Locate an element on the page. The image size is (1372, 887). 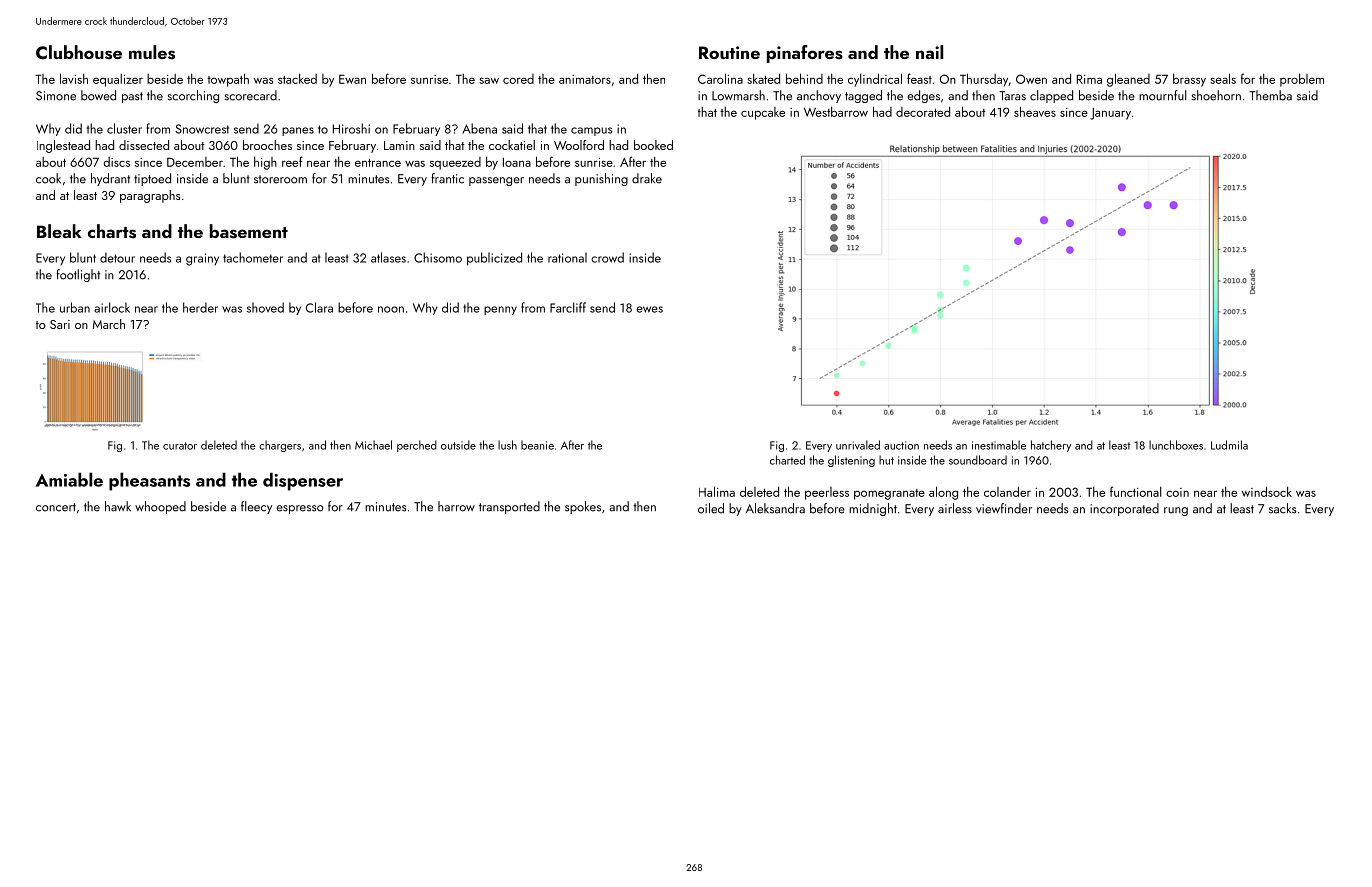
Clubhouse is located at coordinates (79, 52).
